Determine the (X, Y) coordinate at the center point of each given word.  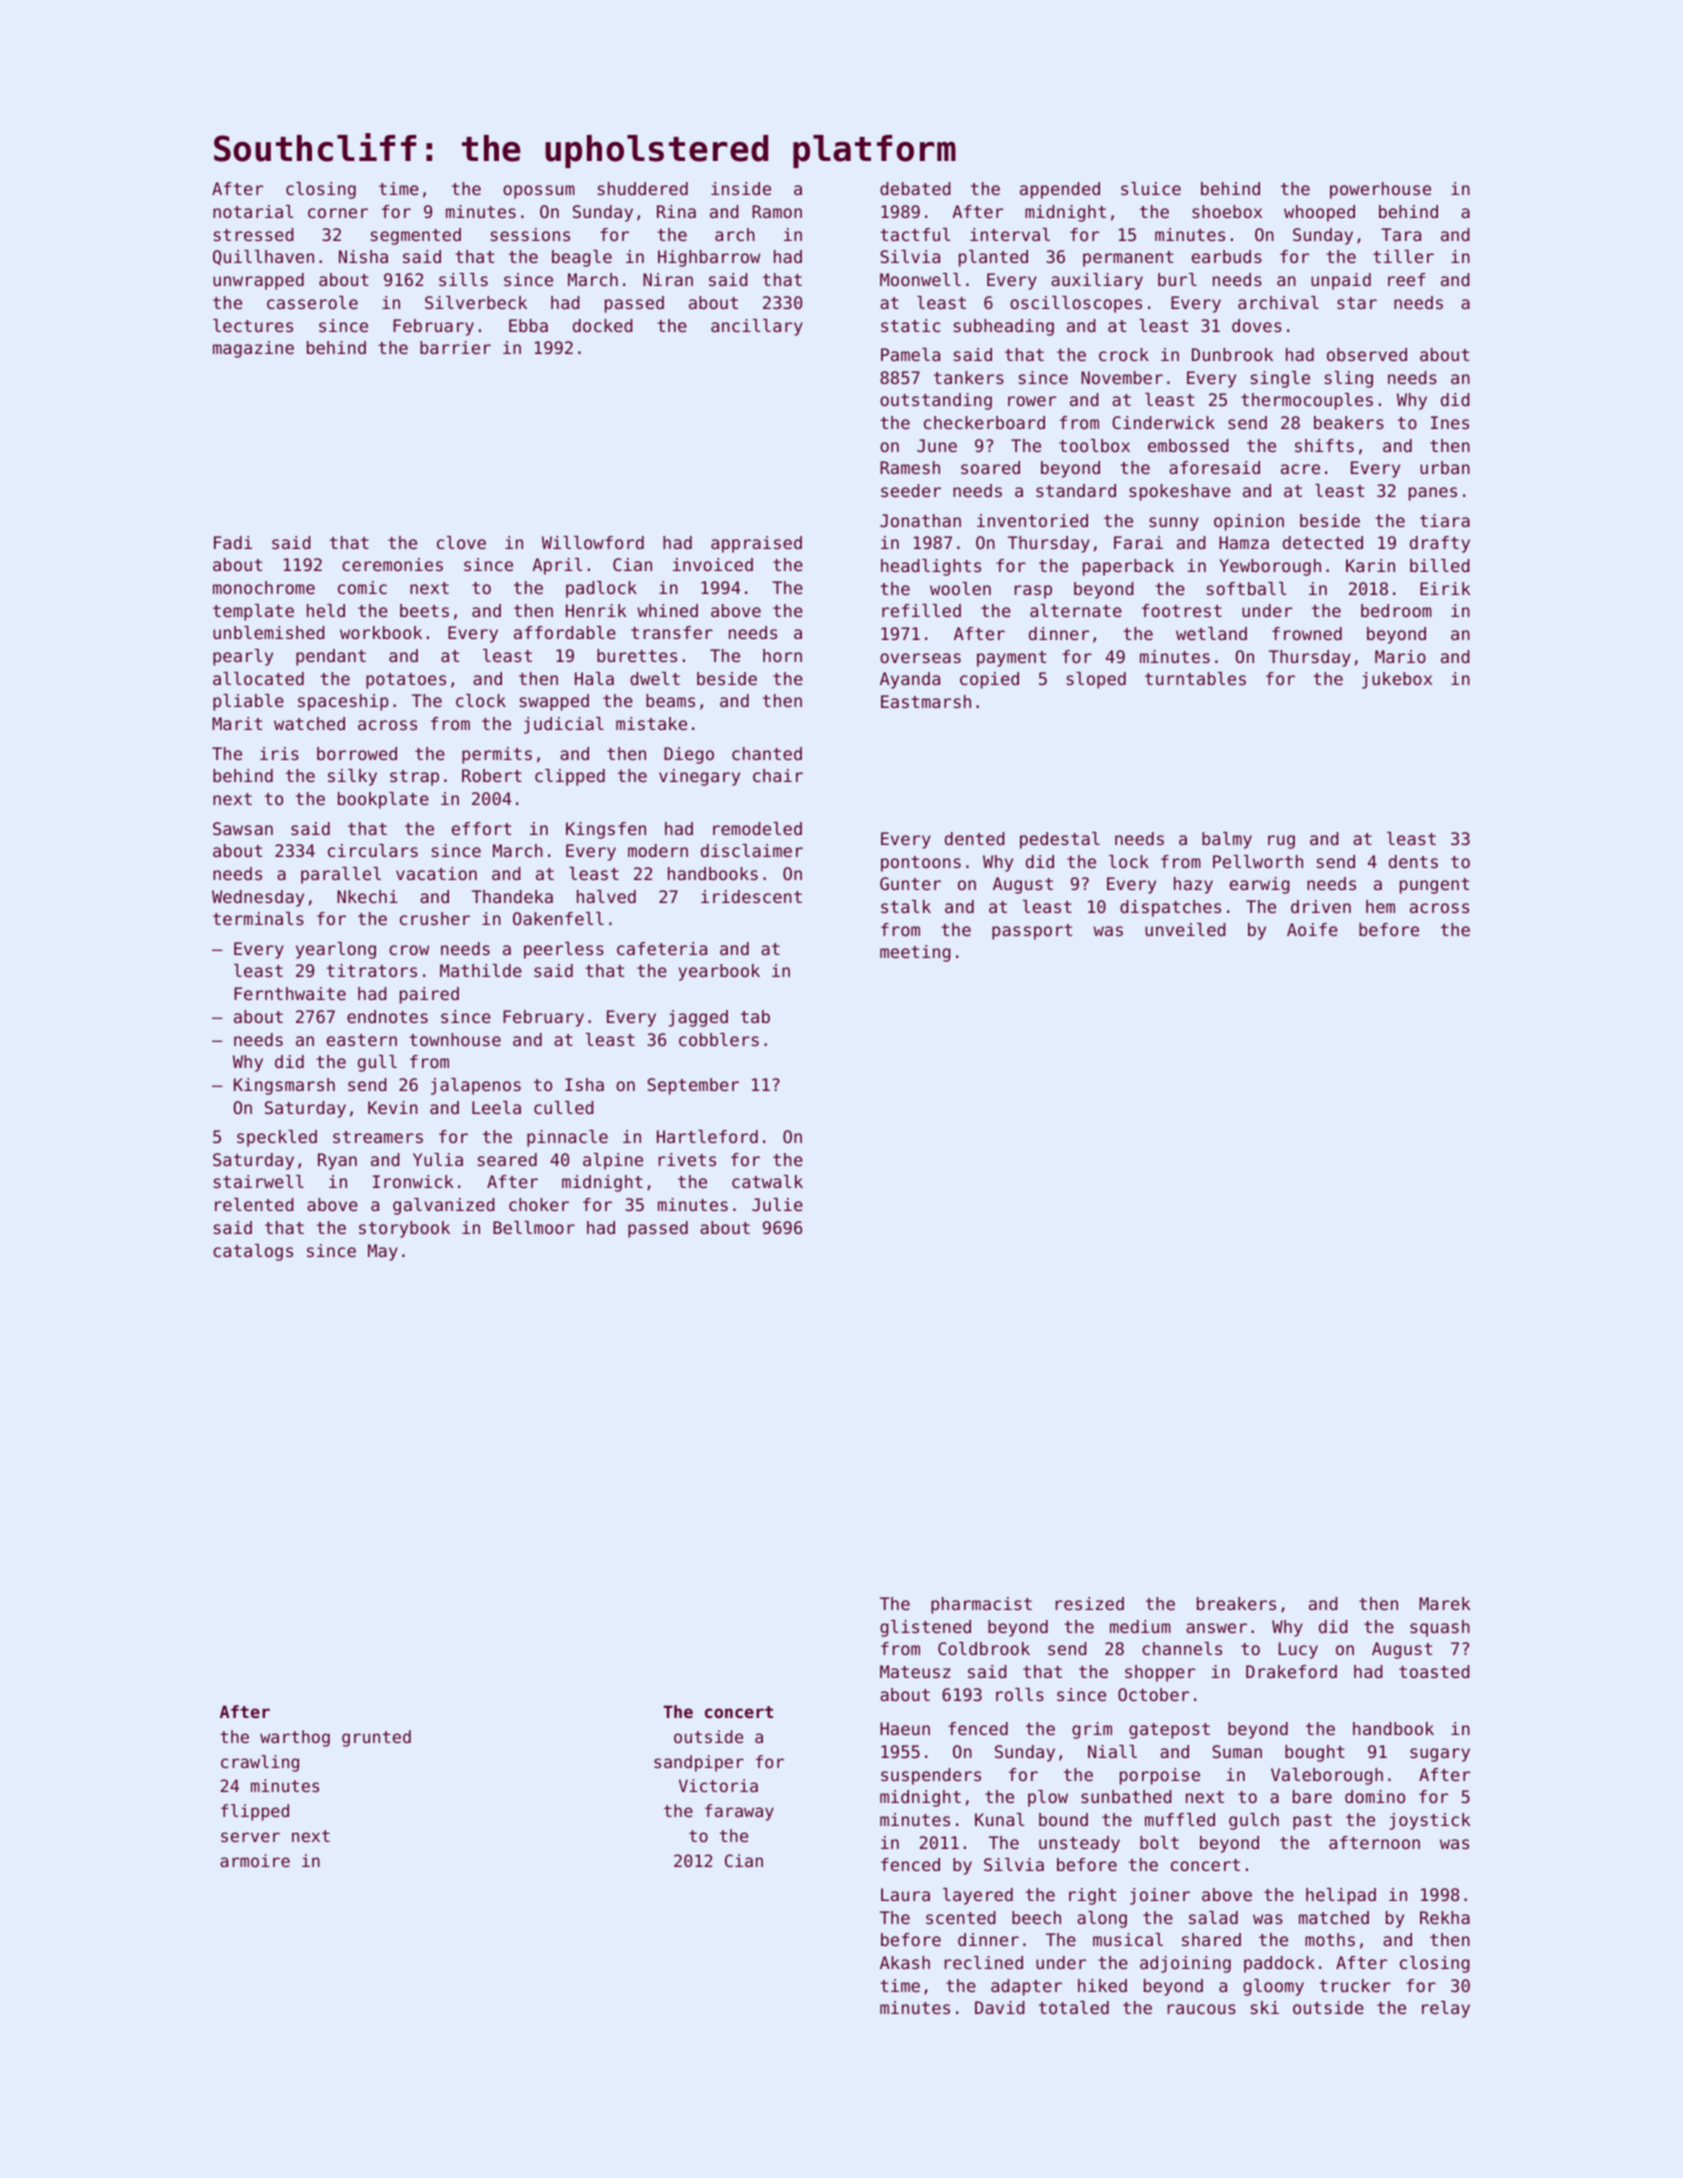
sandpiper (699, 1763)
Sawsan (243, 828)
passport (1032, 932)
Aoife (1312, 929)
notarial (253, 211)
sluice (1151, 188)
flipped (255, 1812)
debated (915, 188)
